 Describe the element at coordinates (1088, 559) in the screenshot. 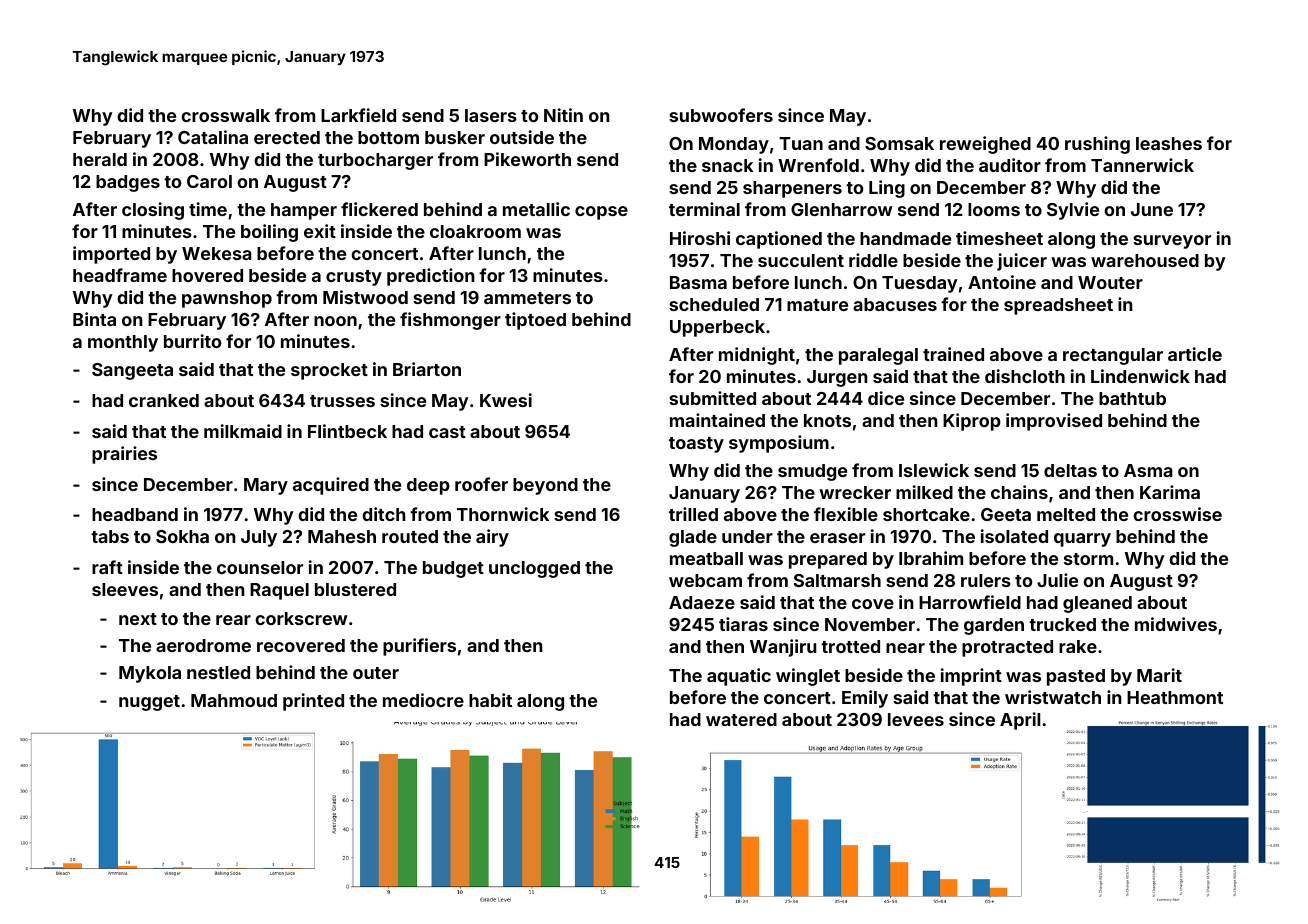

I see `storm` at that location.
